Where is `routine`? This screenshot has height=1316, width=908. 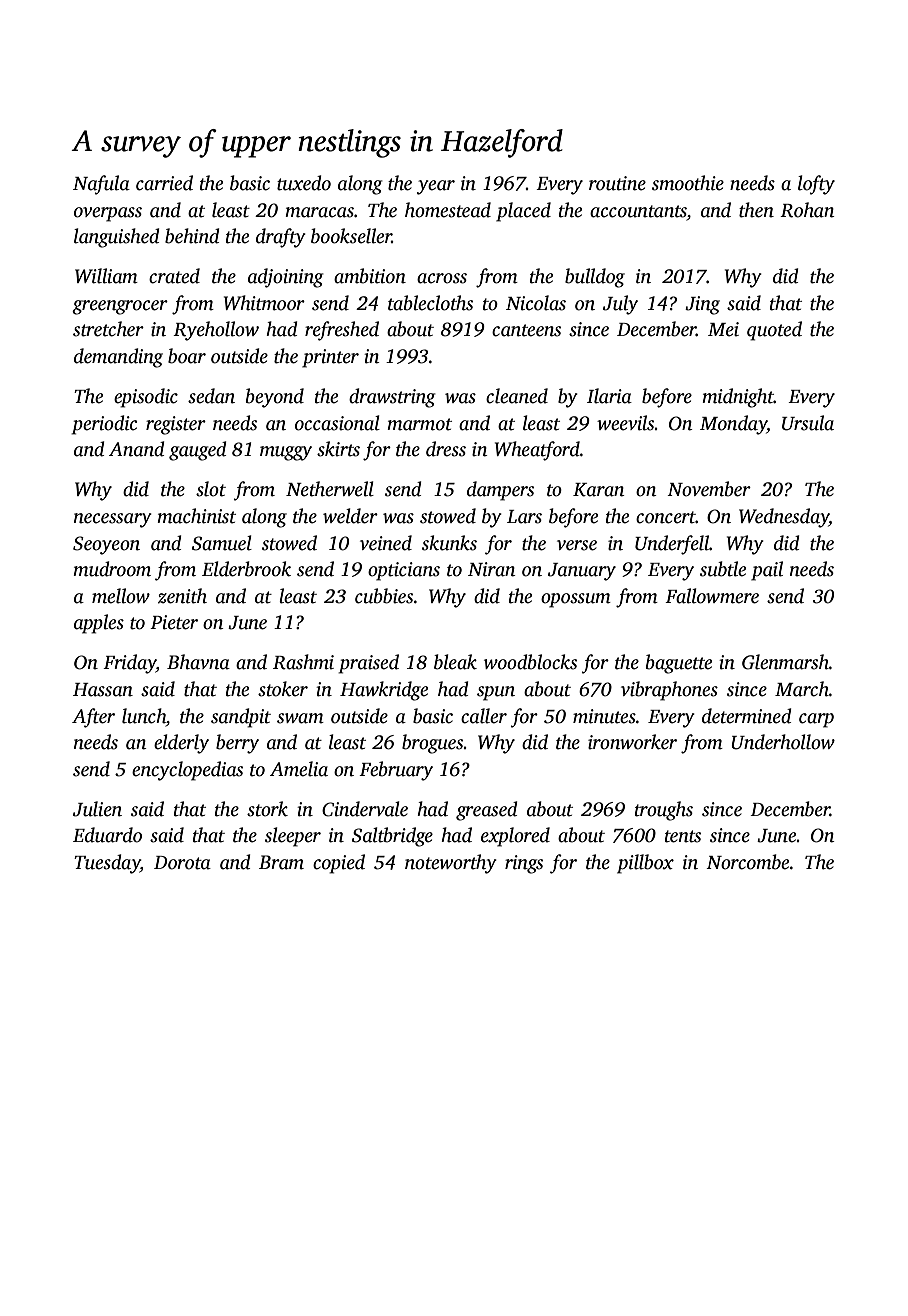
routine is located at coordinates (617, 183).
